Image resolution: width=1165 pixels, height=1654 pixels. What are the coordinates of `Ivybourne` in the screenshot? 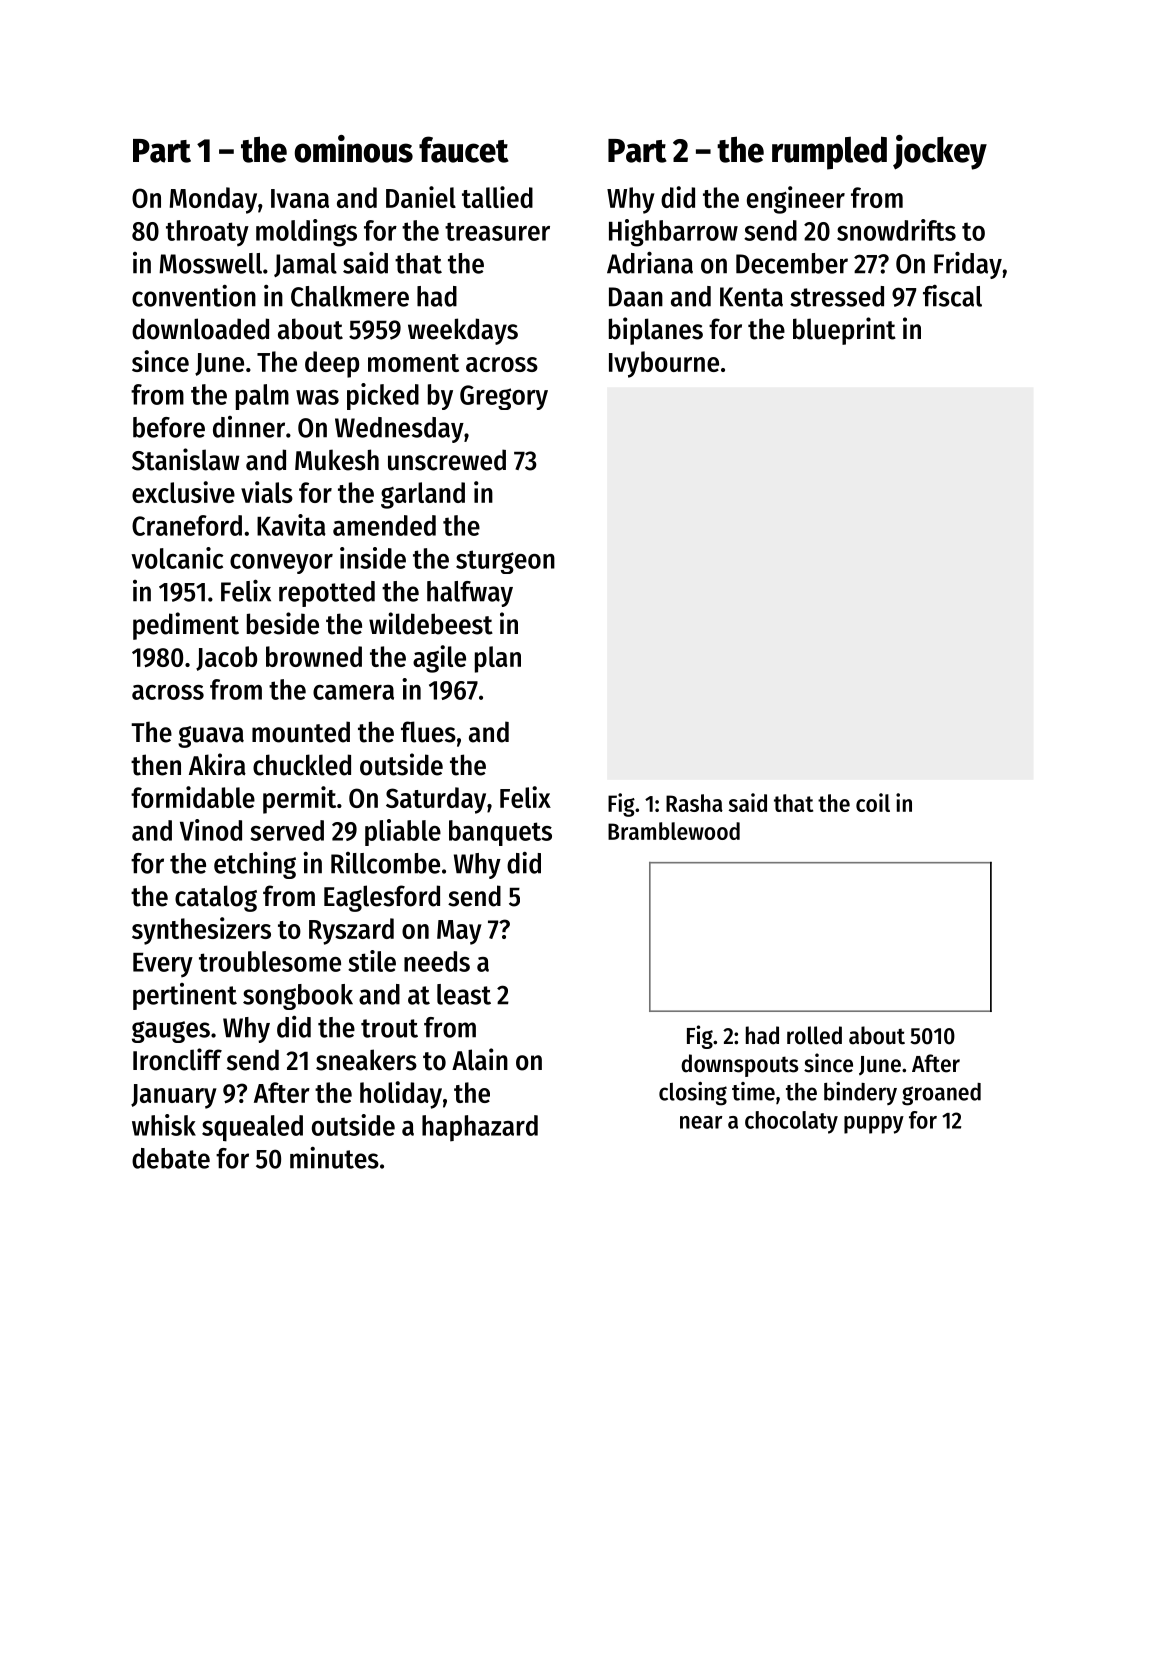 It's located at (664, 364).
